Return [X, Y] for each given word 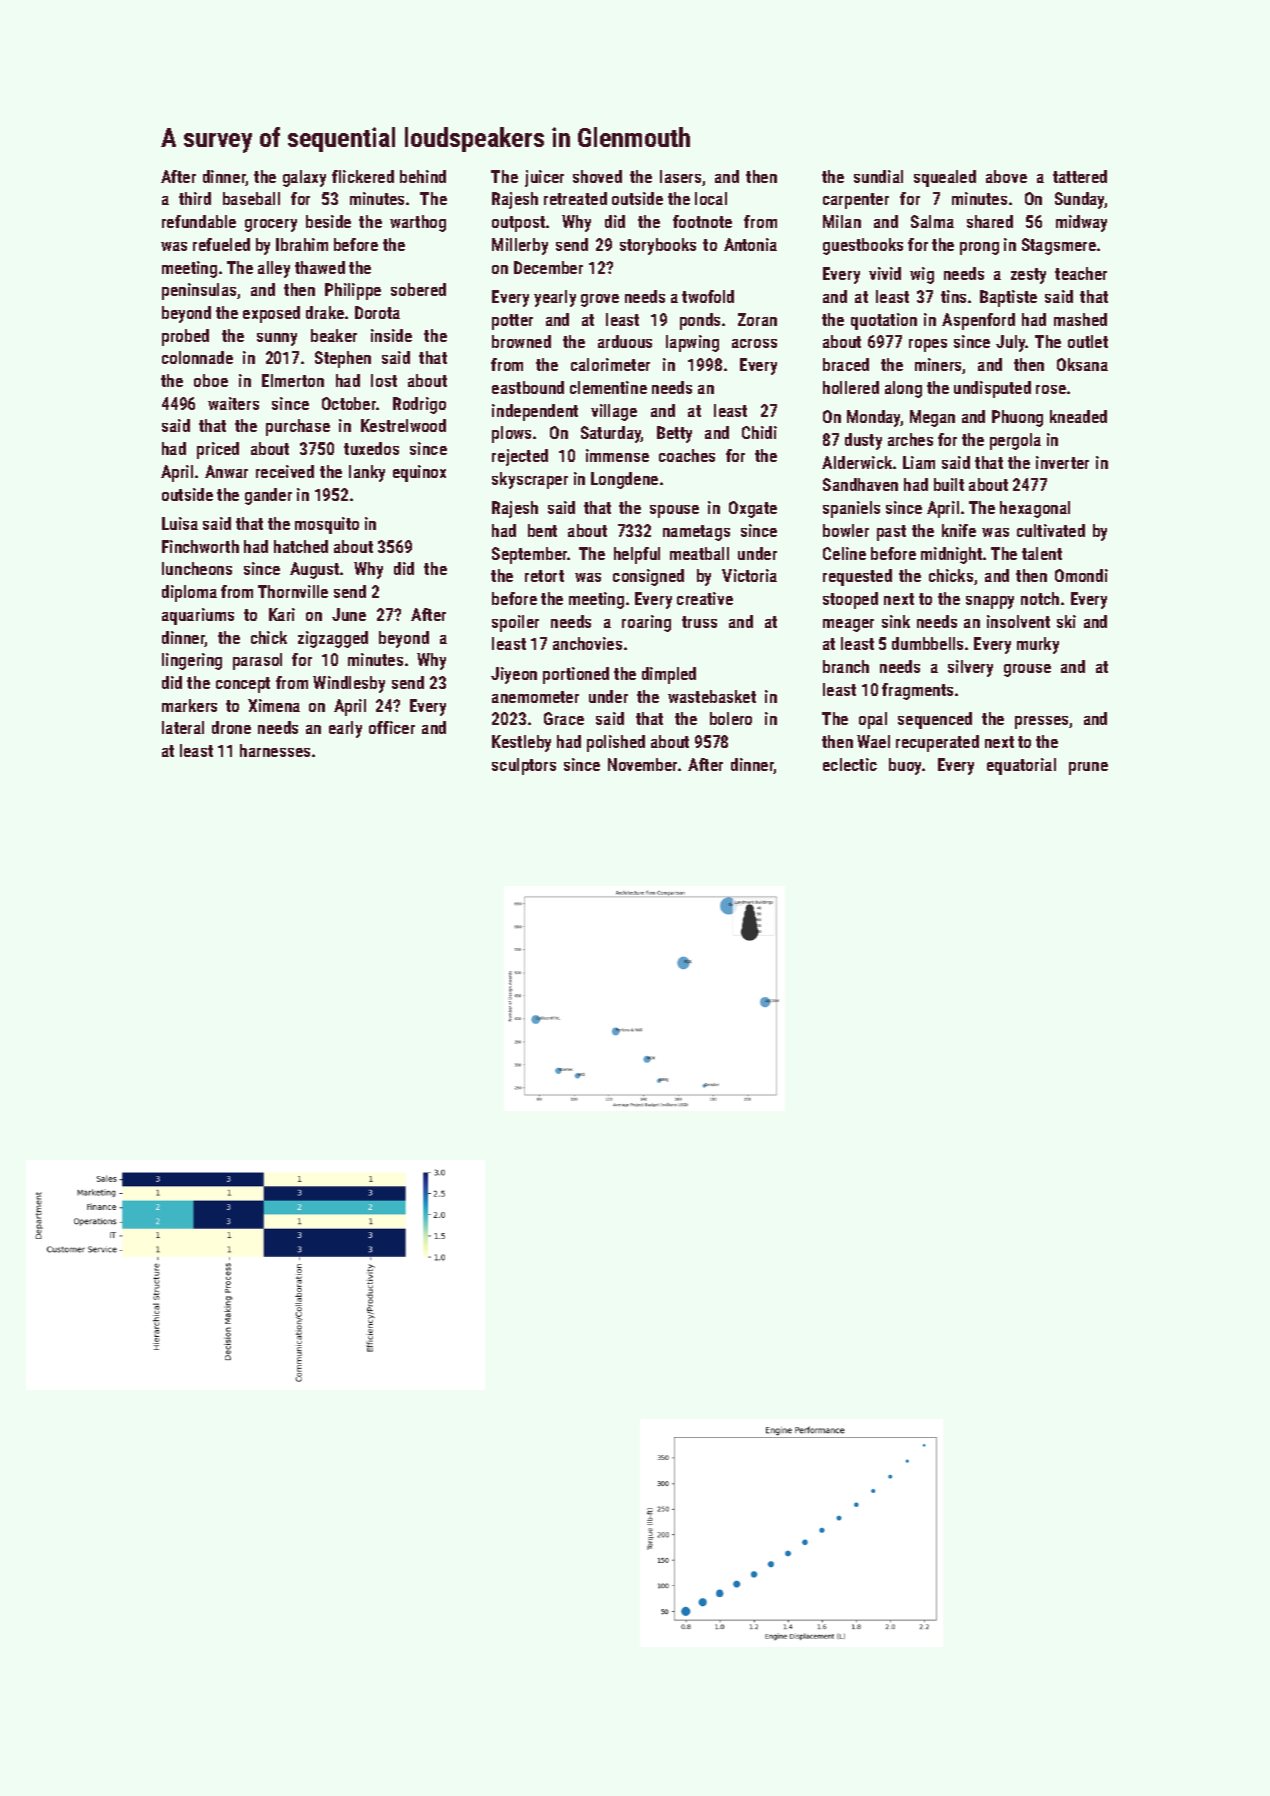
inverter [1062, 462]
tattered [1080, 176]
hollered [851, 387]
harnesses [275, 750]
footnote [702, 221]
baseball [251, 198]
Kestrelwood [403, 425]
